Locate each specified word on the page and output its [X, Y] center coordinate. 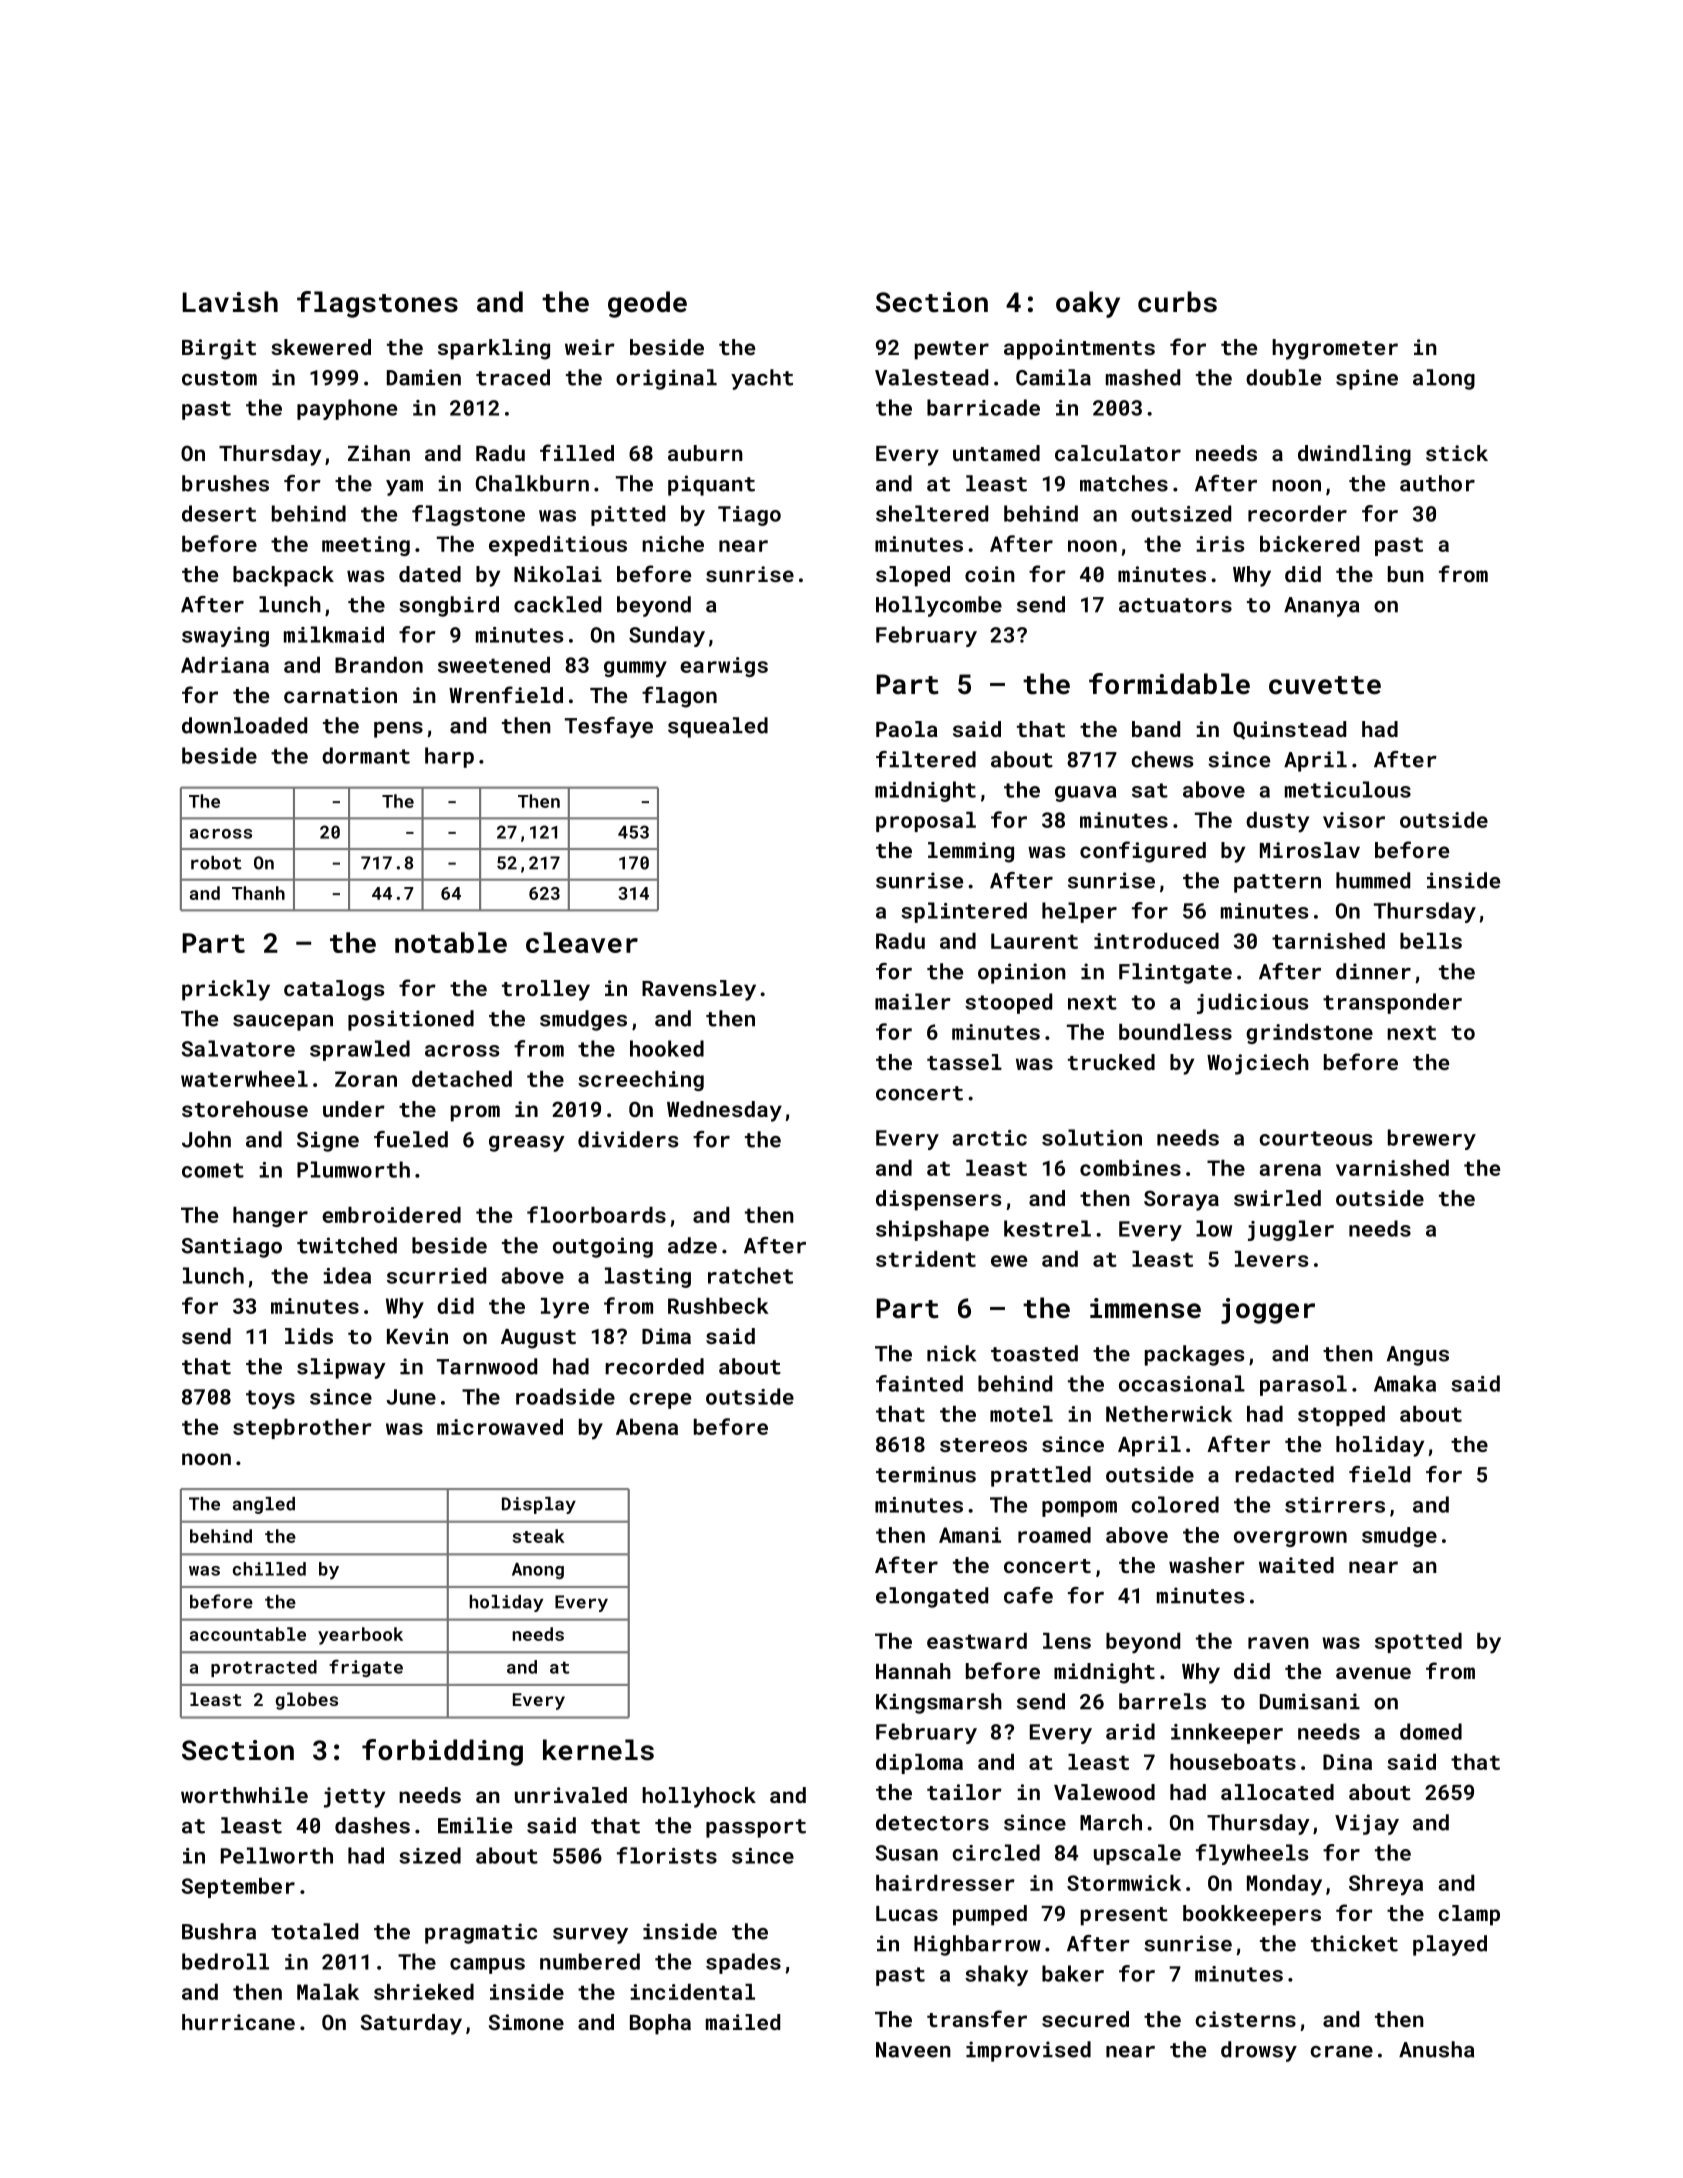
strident [926, 1259]
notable [451, 942]
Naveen [913, 2050]
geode [647, 304]
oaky [1088, 304]
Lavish [230, 302]
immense [1145, 1308]
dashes [372, 1825]
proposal [926, 822]
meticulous [1348, 789]
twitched [347, 1245]
